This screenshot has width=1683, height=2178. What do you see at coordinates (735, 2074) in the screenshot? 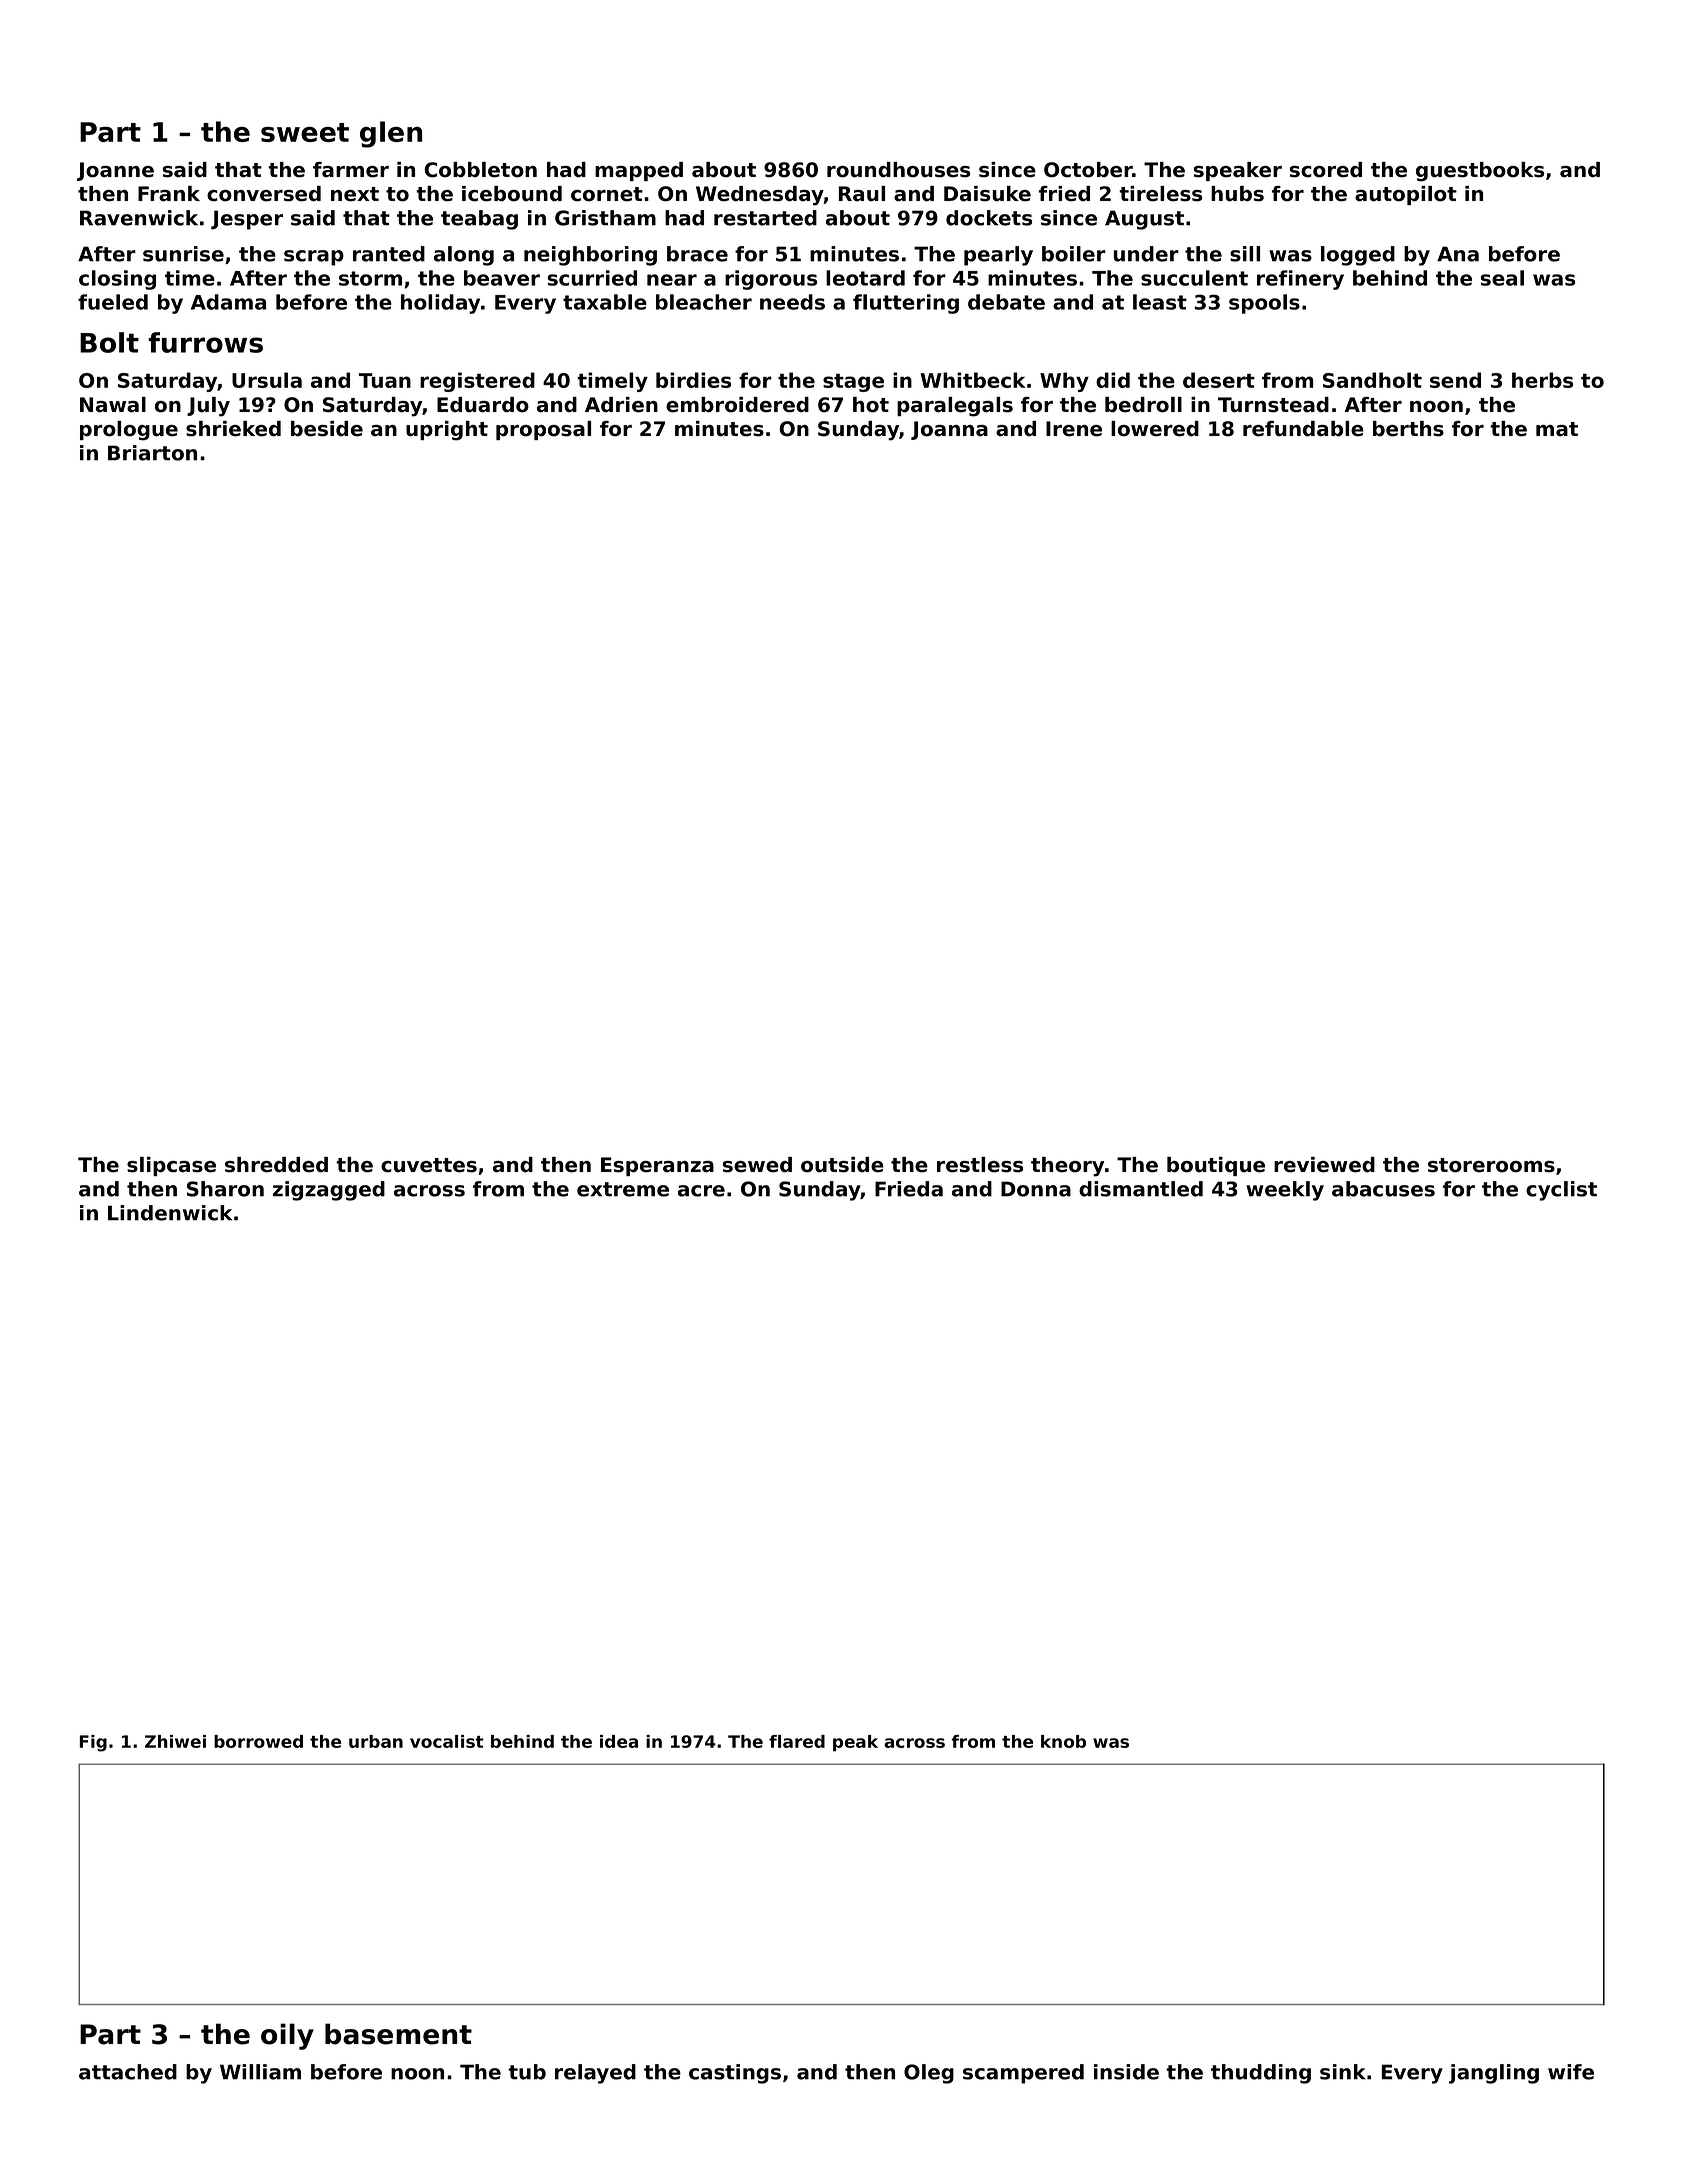
I see `castings` at bounding box center [735, 2074].
